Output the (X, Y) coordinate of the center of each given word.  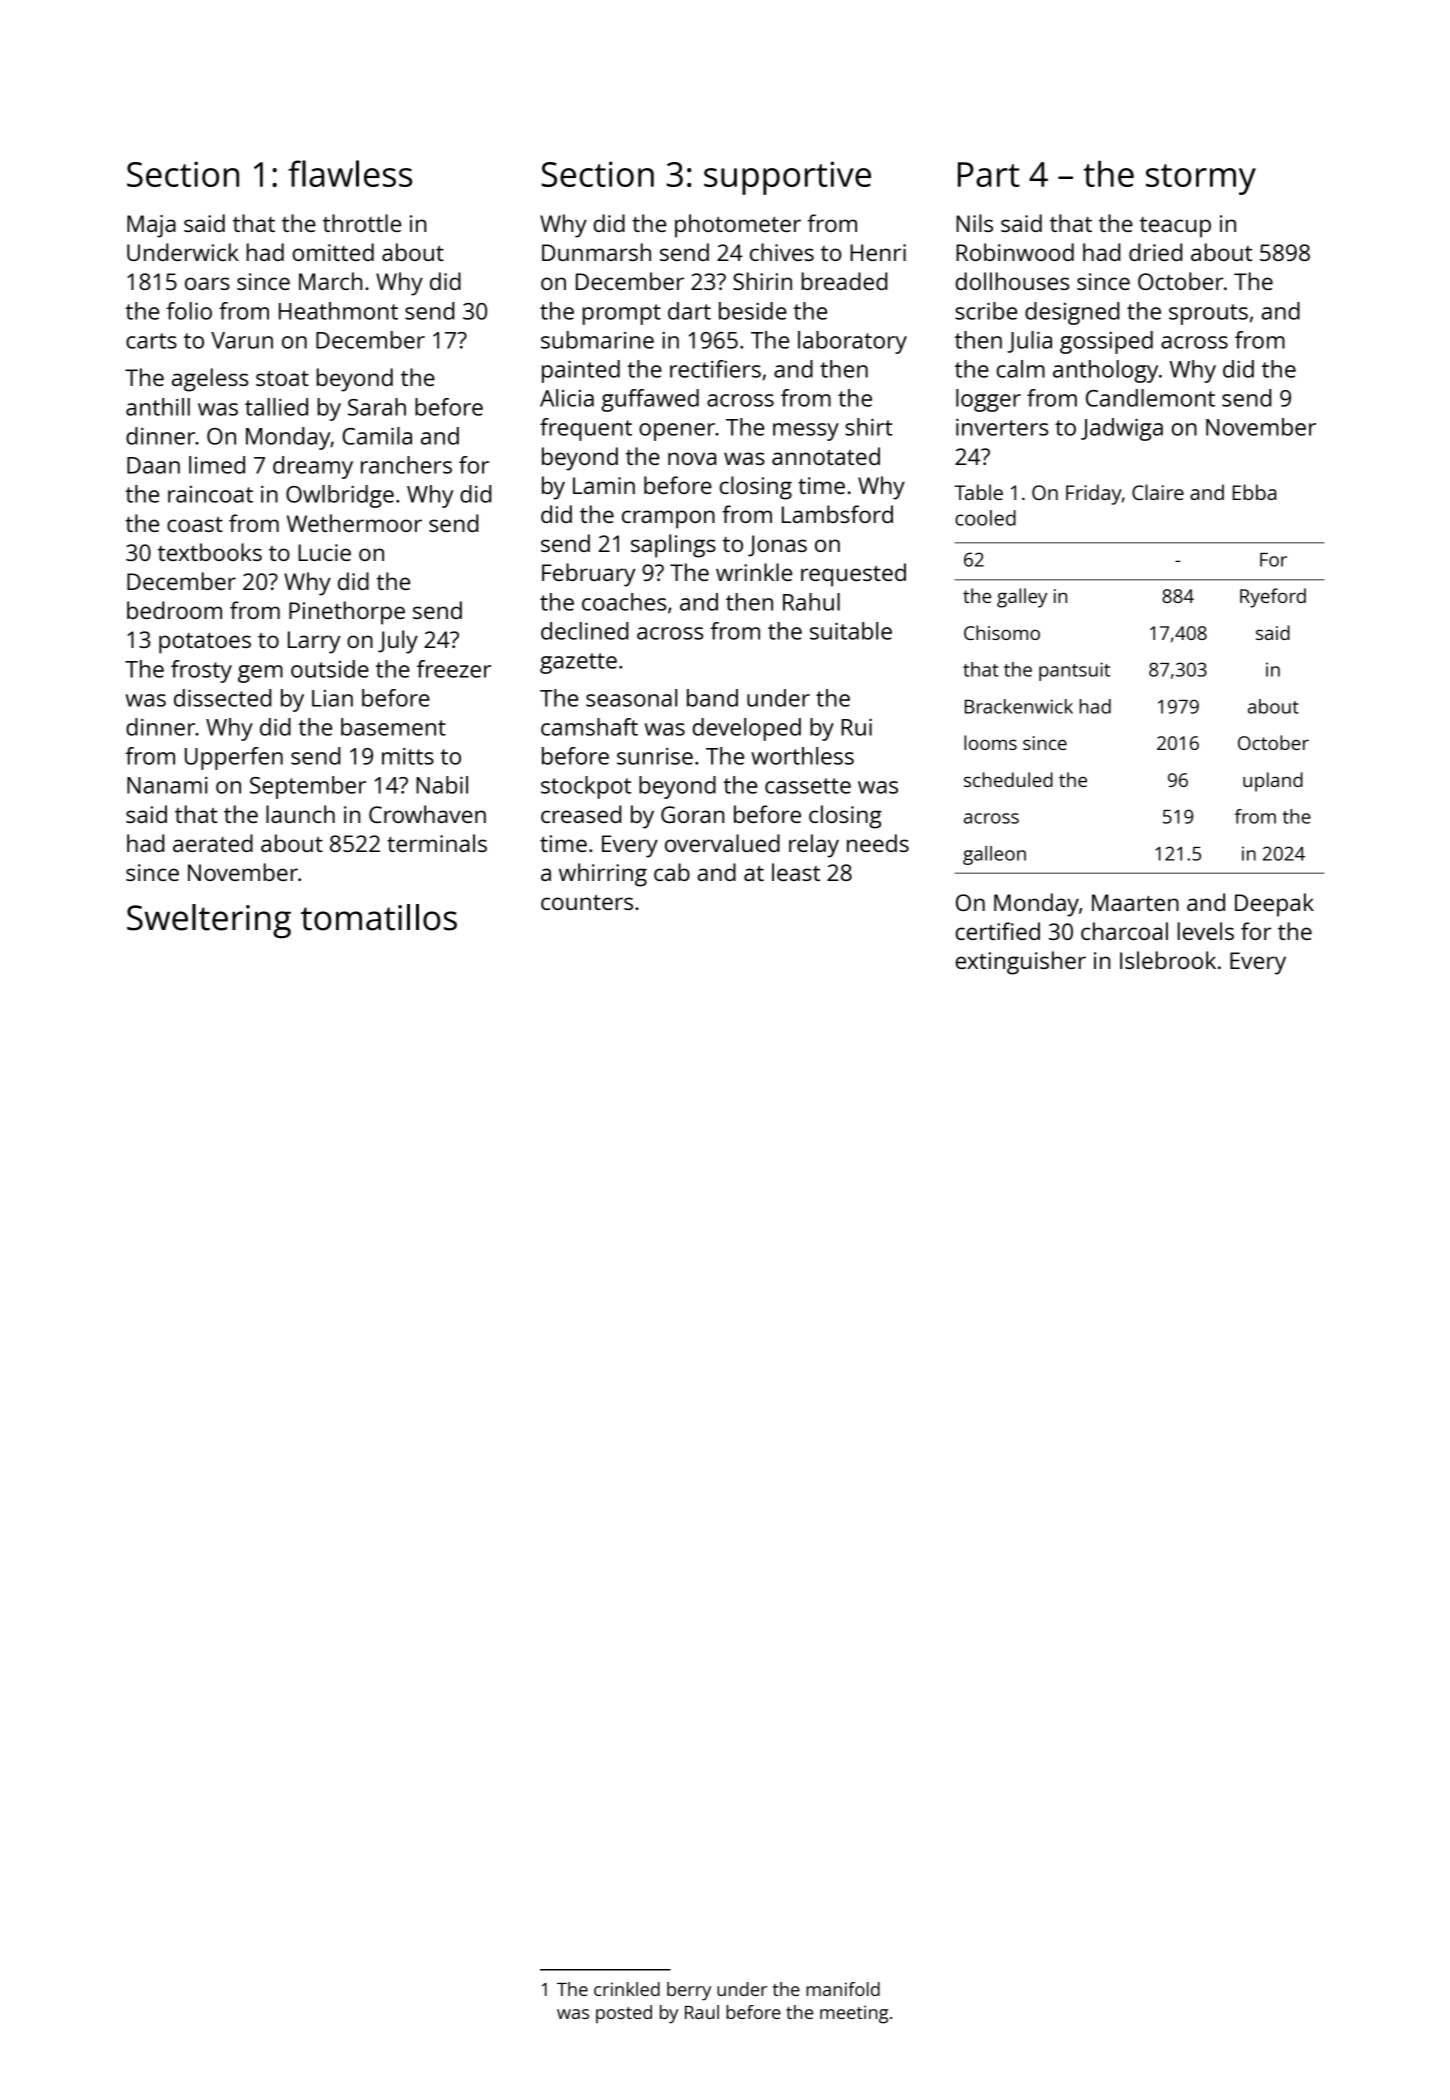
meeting (854, 2014)
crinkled (627, 1989)
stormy (1201, 179)
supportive (787, 178)
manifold (843, 1989)
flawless (350, 173)
